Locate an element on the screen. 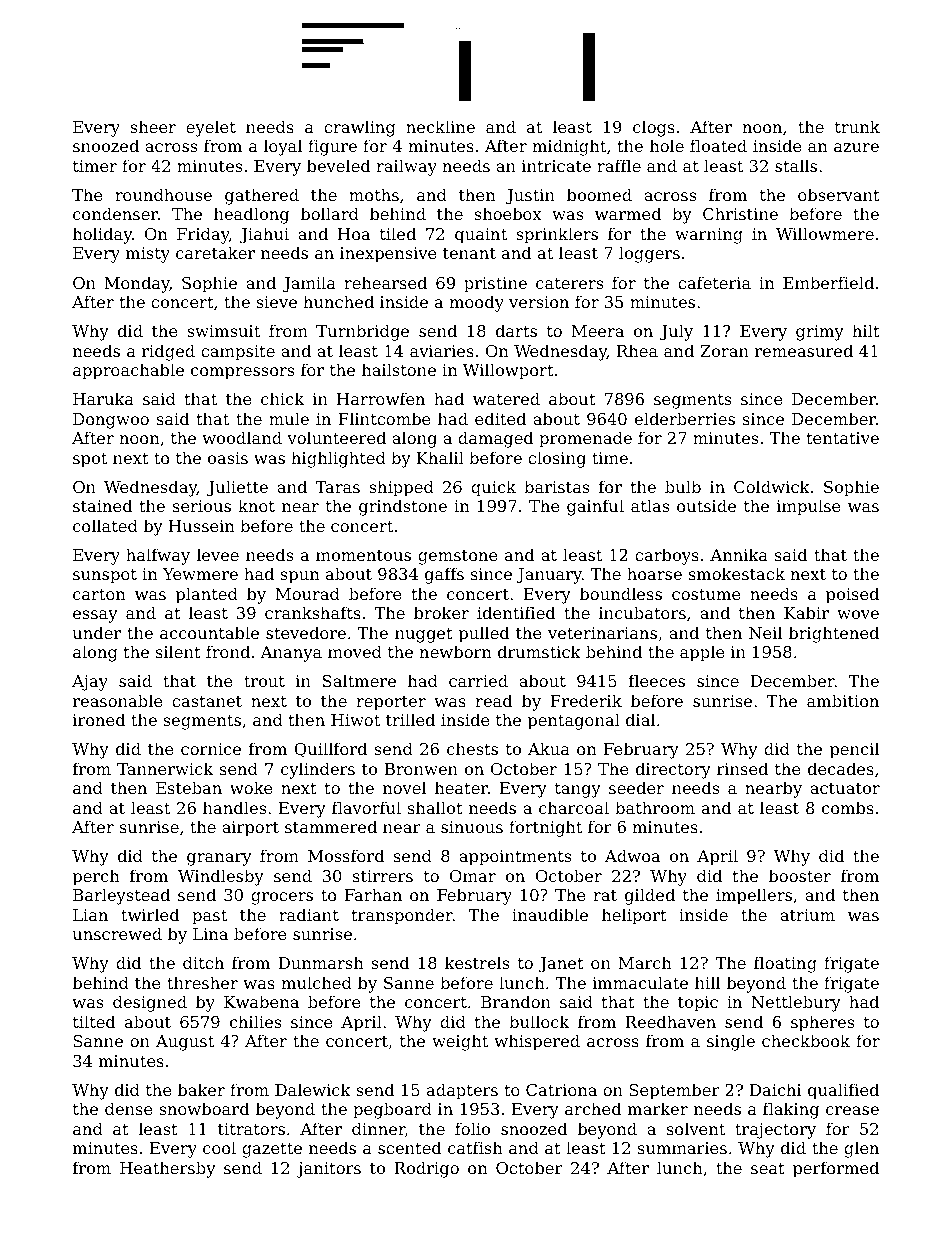 This screenshot has width=952, height=1233. beveled is located at coordinates (338, 165).
